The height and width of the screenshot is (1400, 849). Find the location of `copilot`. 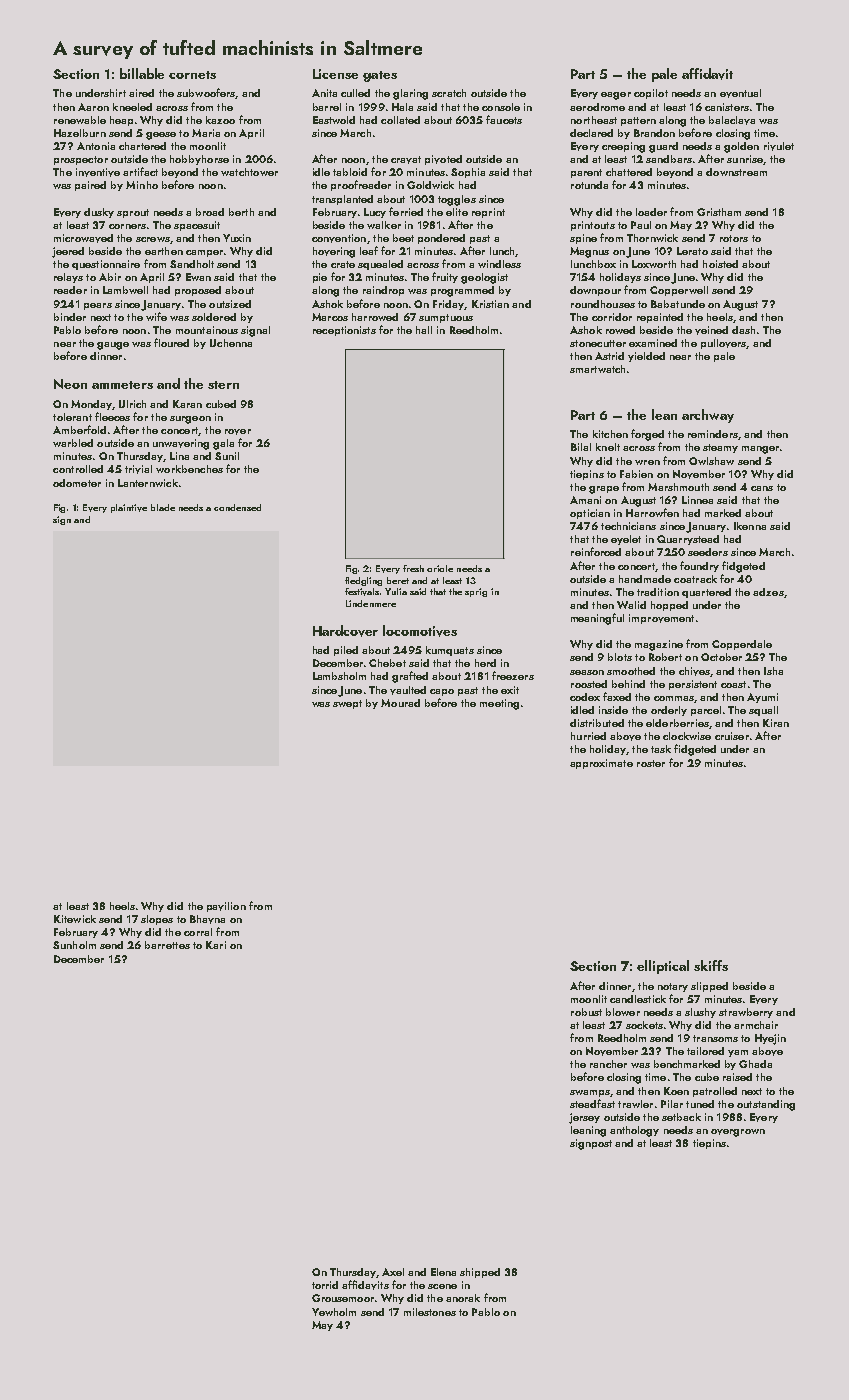

copilot is located at coordinates (651, 94).
